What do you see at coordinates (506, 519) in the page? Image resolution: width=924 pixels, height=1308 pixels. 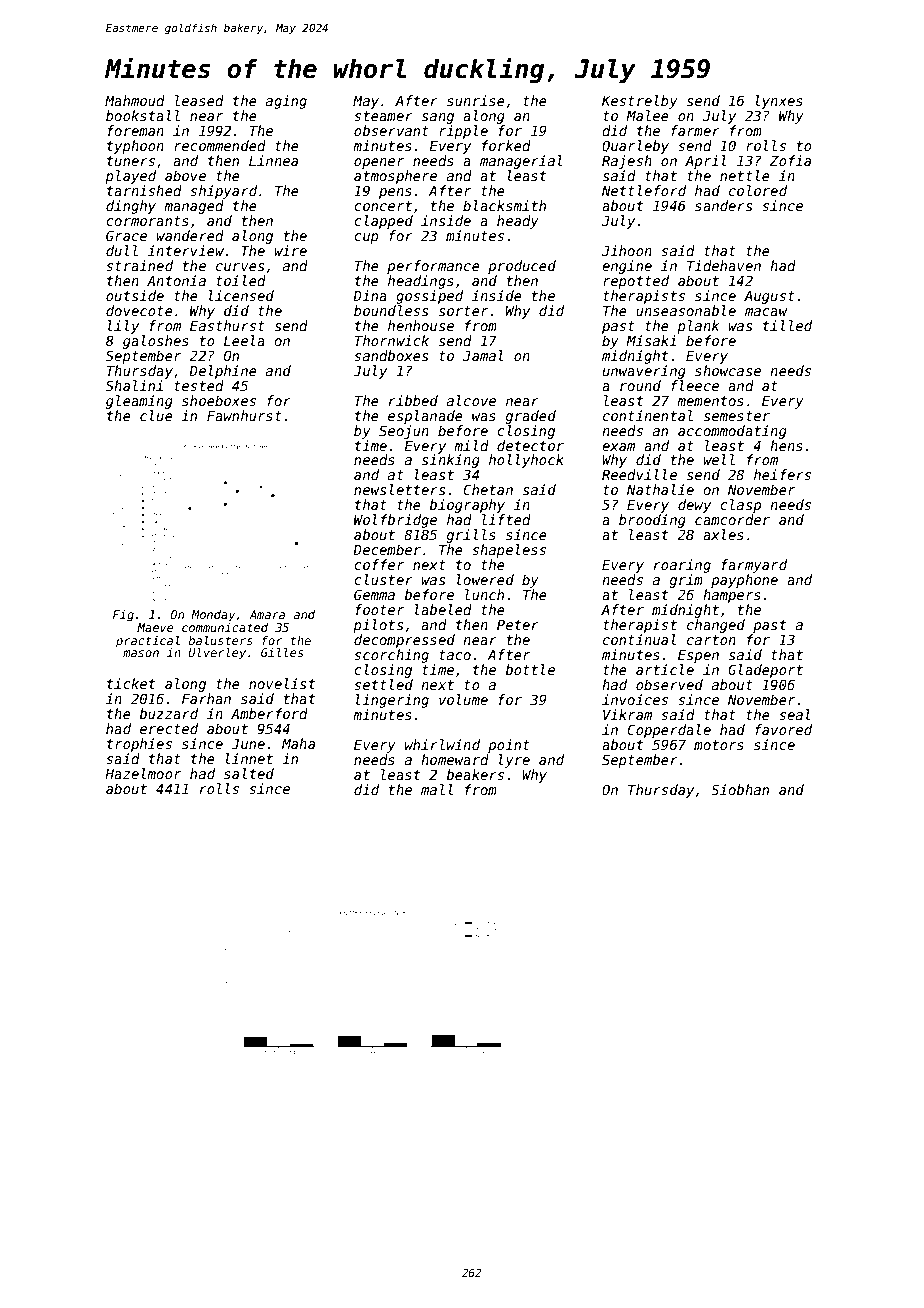 I see `lifted` at bounding box center [506, 519].
